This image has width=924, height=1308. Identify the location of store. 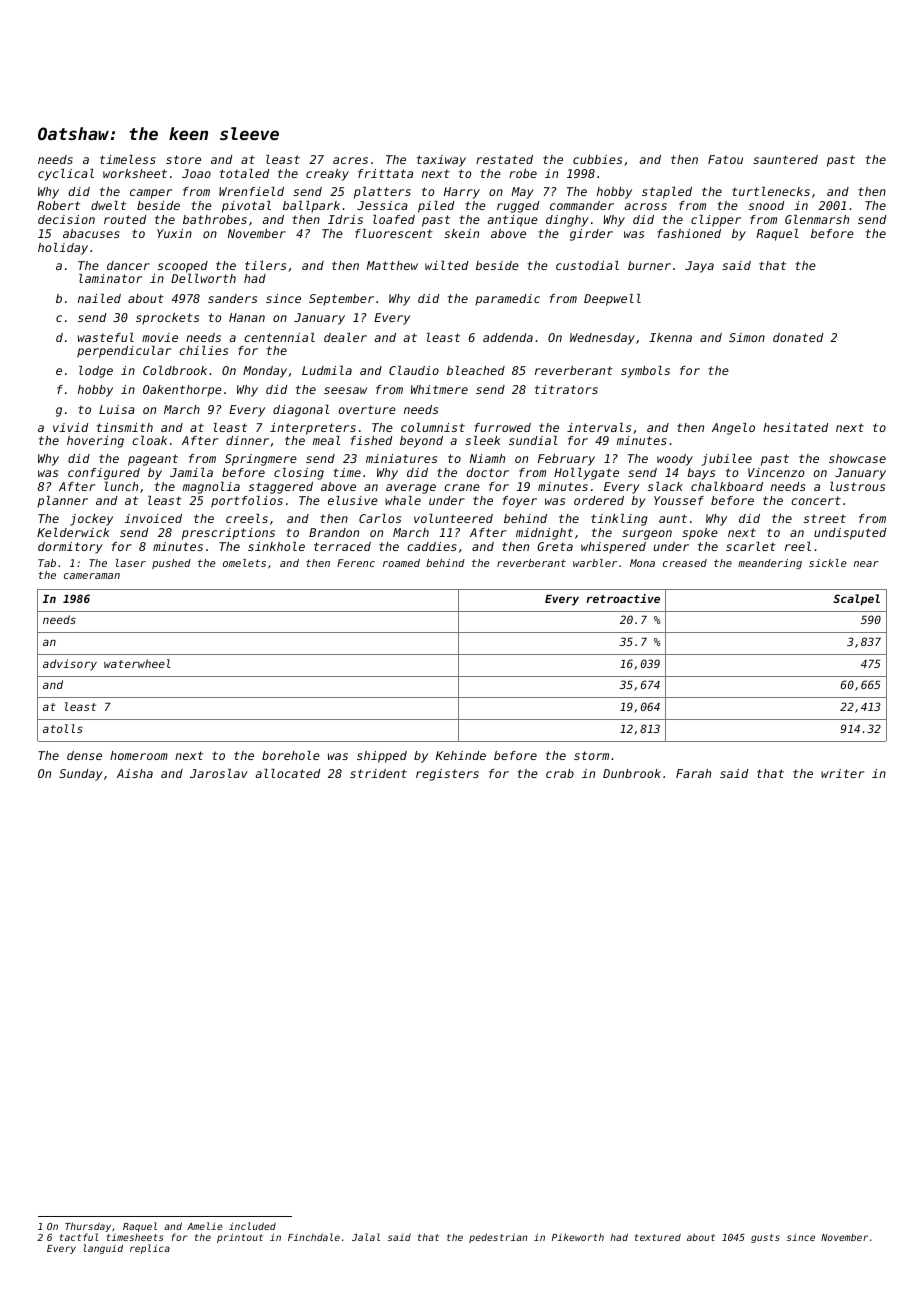
(183, 159).
